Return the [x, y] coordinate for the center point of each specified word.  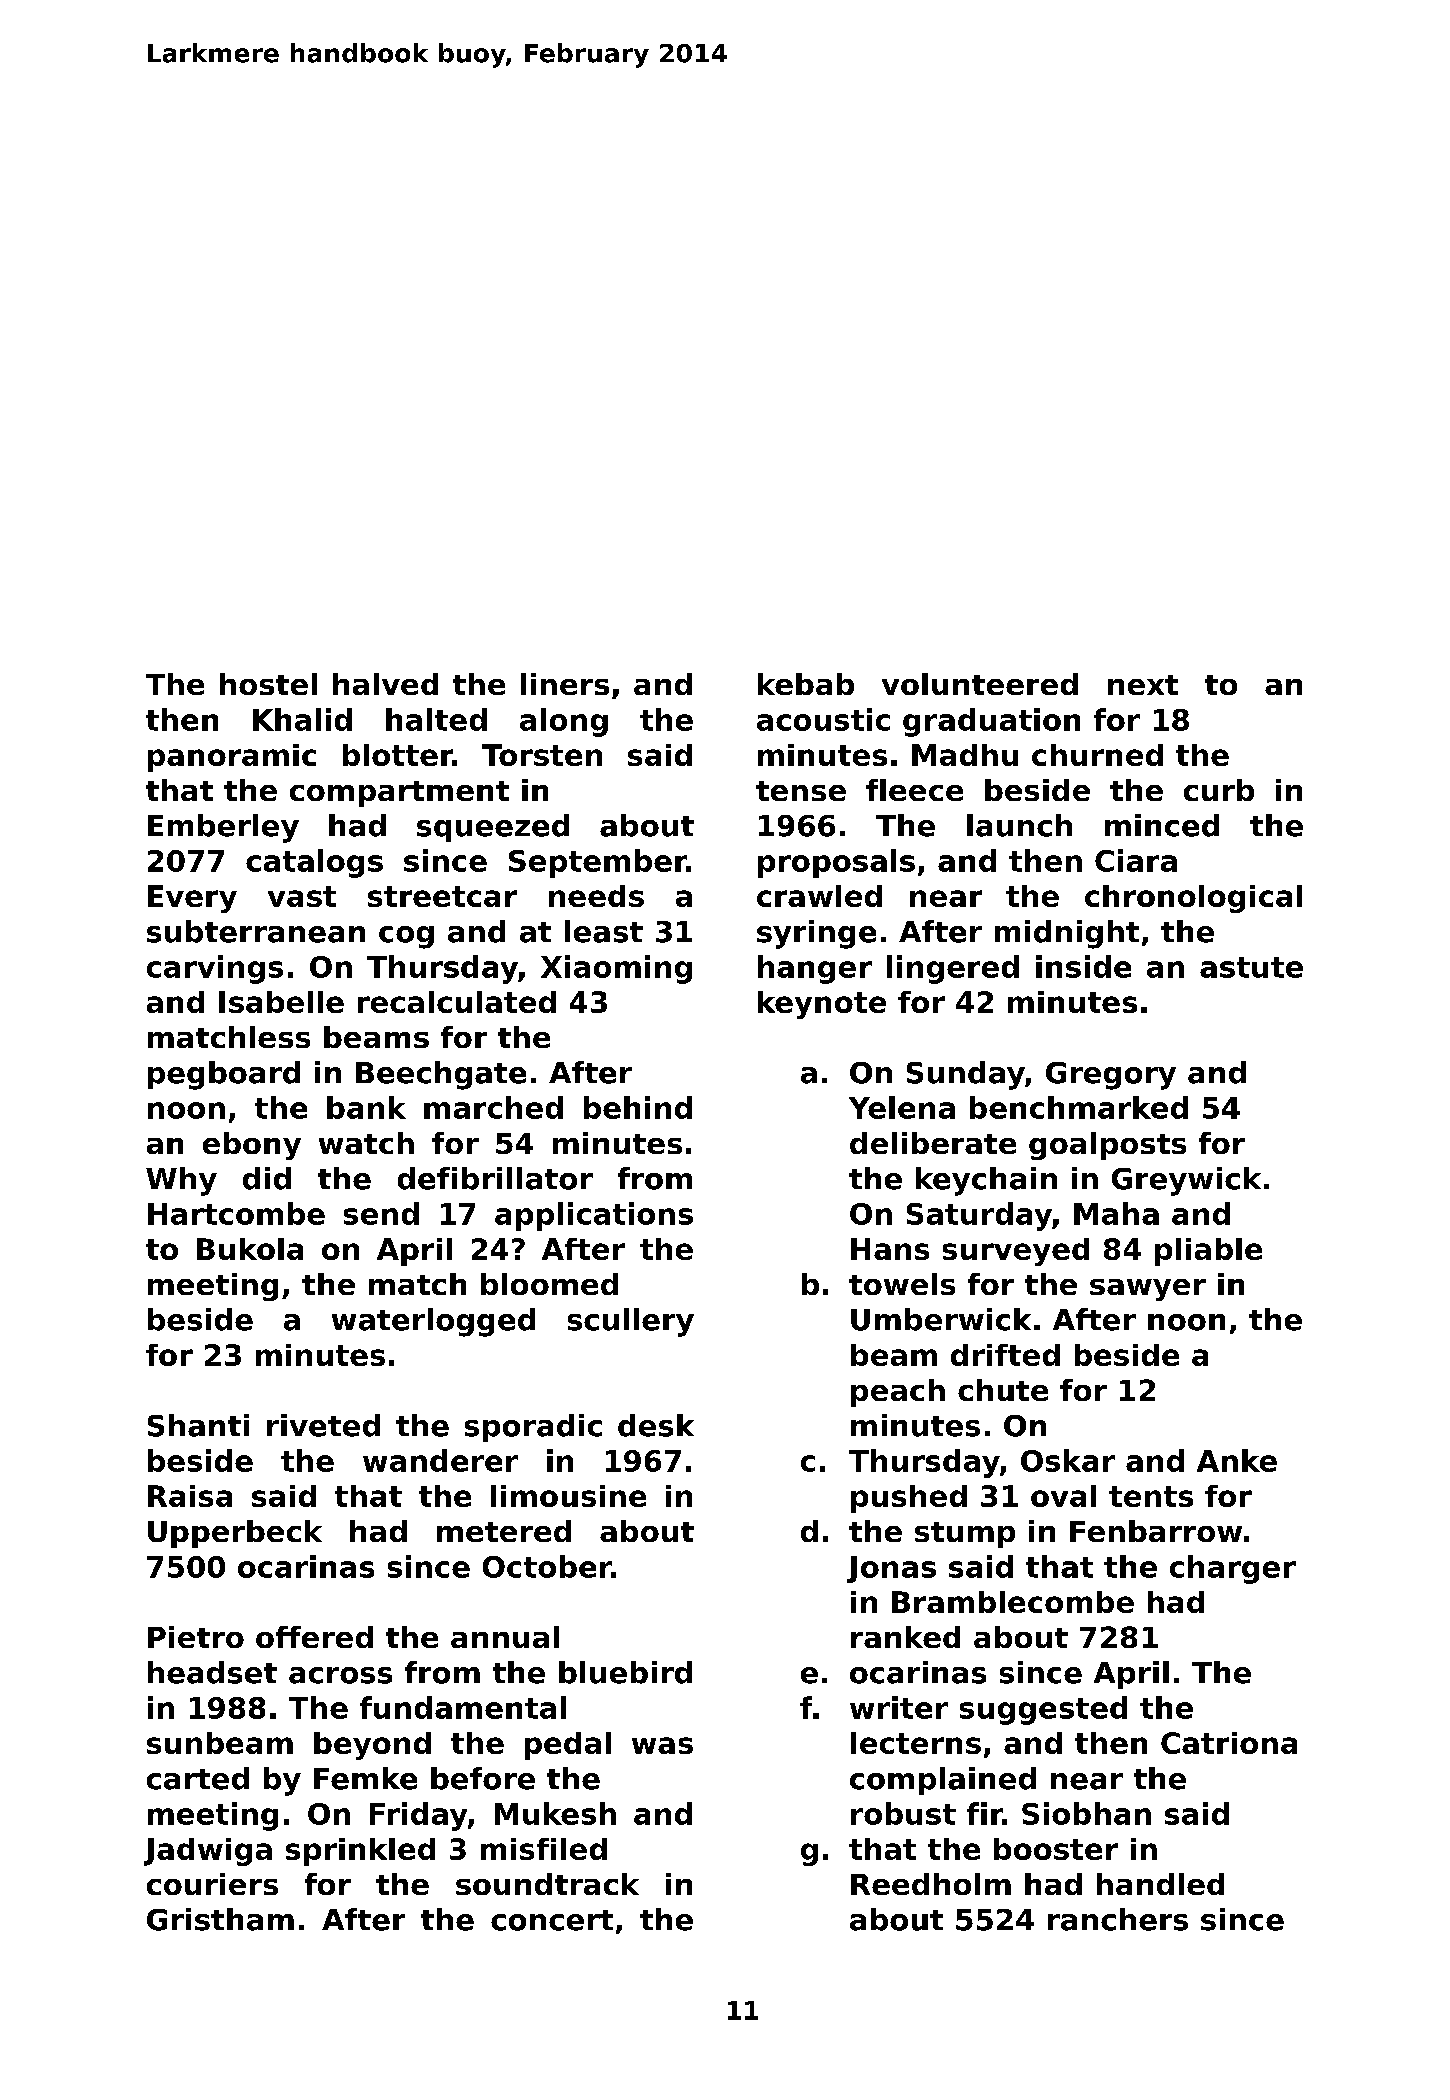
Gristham [220, 1919]
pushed [909, 1499]
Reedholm [931, 1884]
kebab [806, 684]
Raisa [190, 1496]
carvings [215, 969]
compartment [399, 794]
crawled [819, 896]
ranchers [1118, 1919]
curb [1219, 790]
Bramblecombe [1013, 1602]
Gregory [1111, 1076]
